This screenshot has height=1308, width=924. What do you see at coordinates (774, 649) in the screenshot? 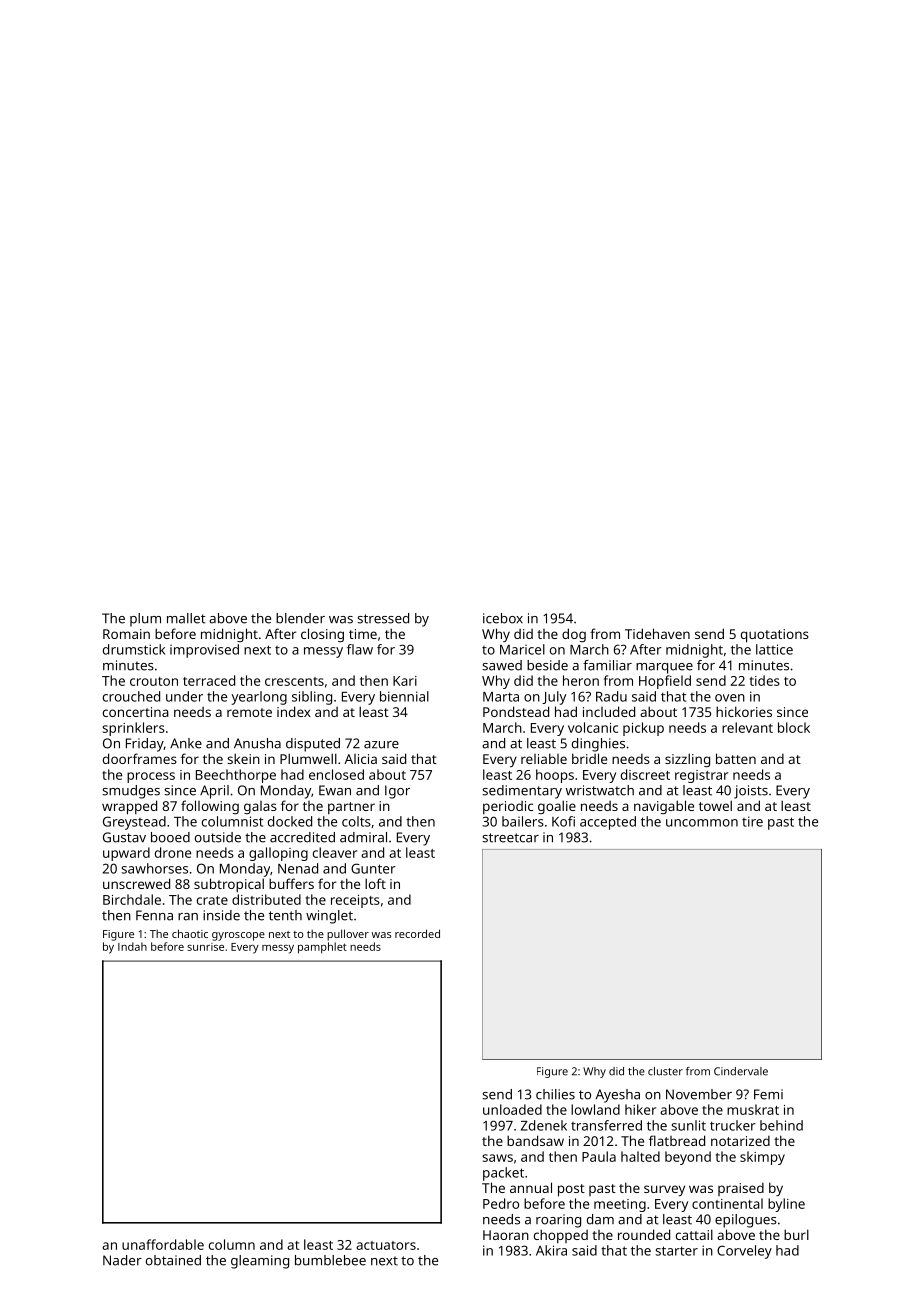
I see `lattice` at bounding box center [774, 649].
